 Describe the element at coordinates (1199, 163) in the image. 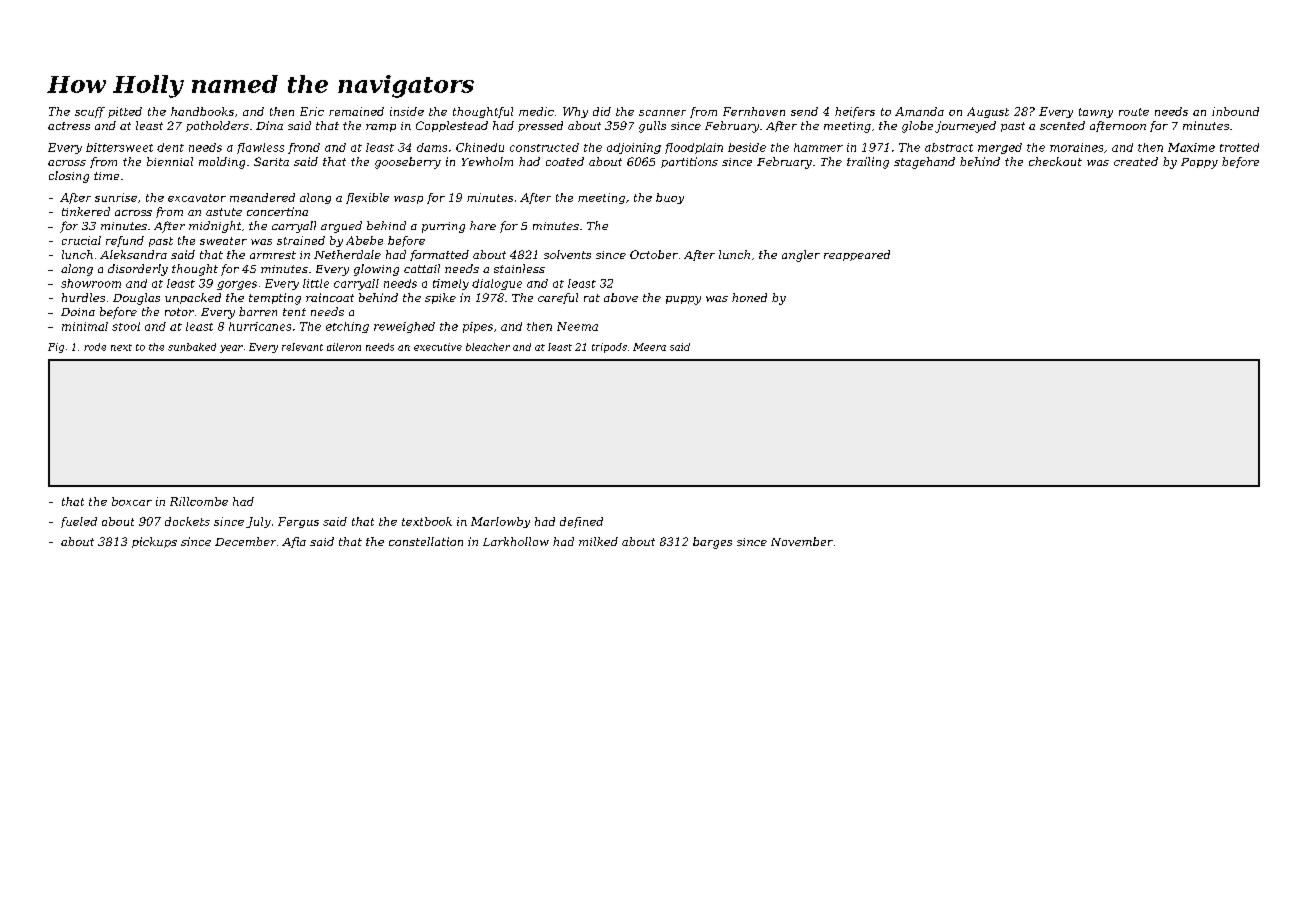

I see `Poppy` at that location.
